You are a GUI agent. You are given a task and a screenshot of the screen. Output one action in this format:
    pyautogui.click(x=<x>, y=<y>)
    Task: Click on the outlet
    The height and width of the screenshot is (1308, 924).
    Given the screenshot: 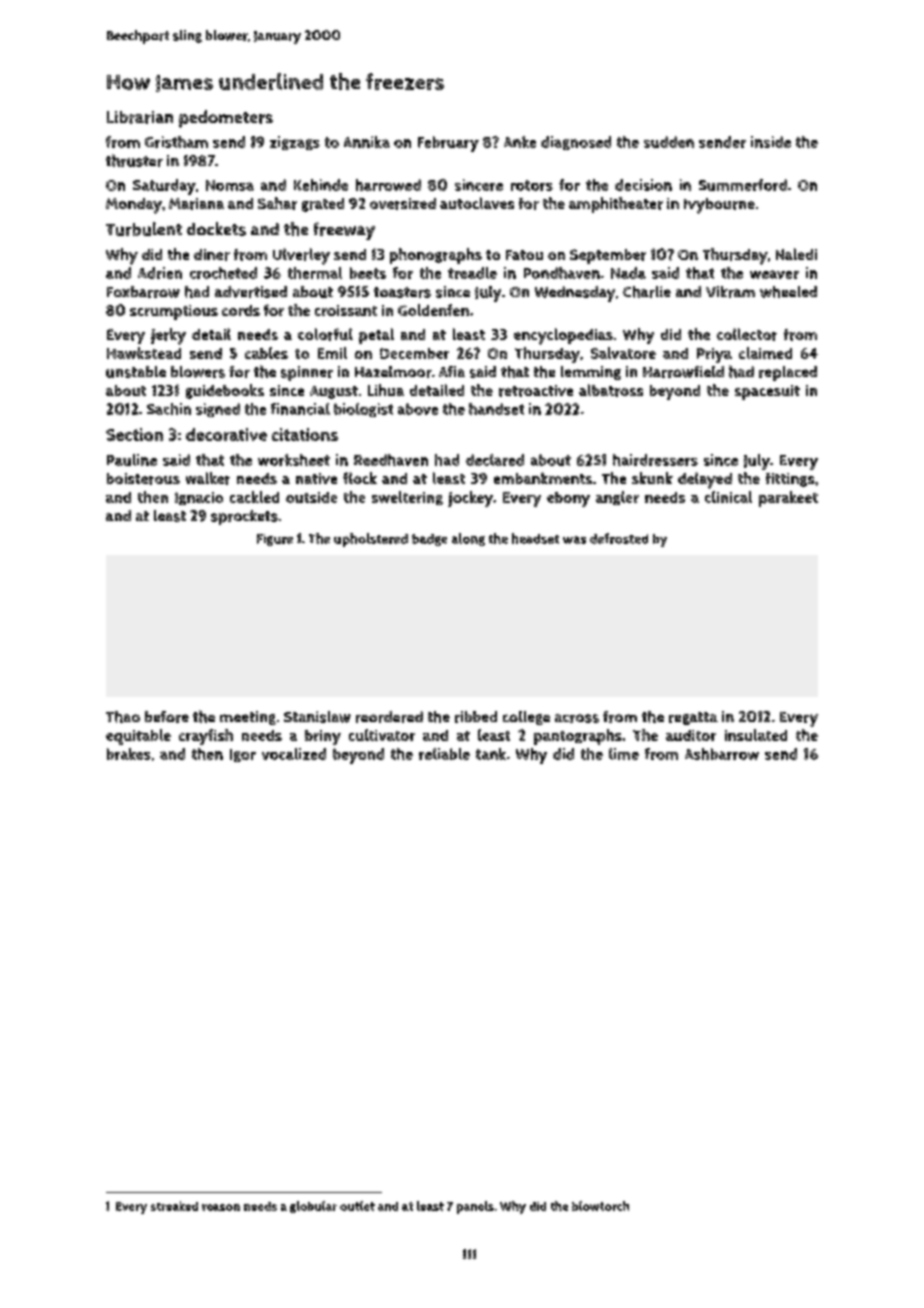 What is the action you would take?
    pyautogui.click(x=357, y=1206)
